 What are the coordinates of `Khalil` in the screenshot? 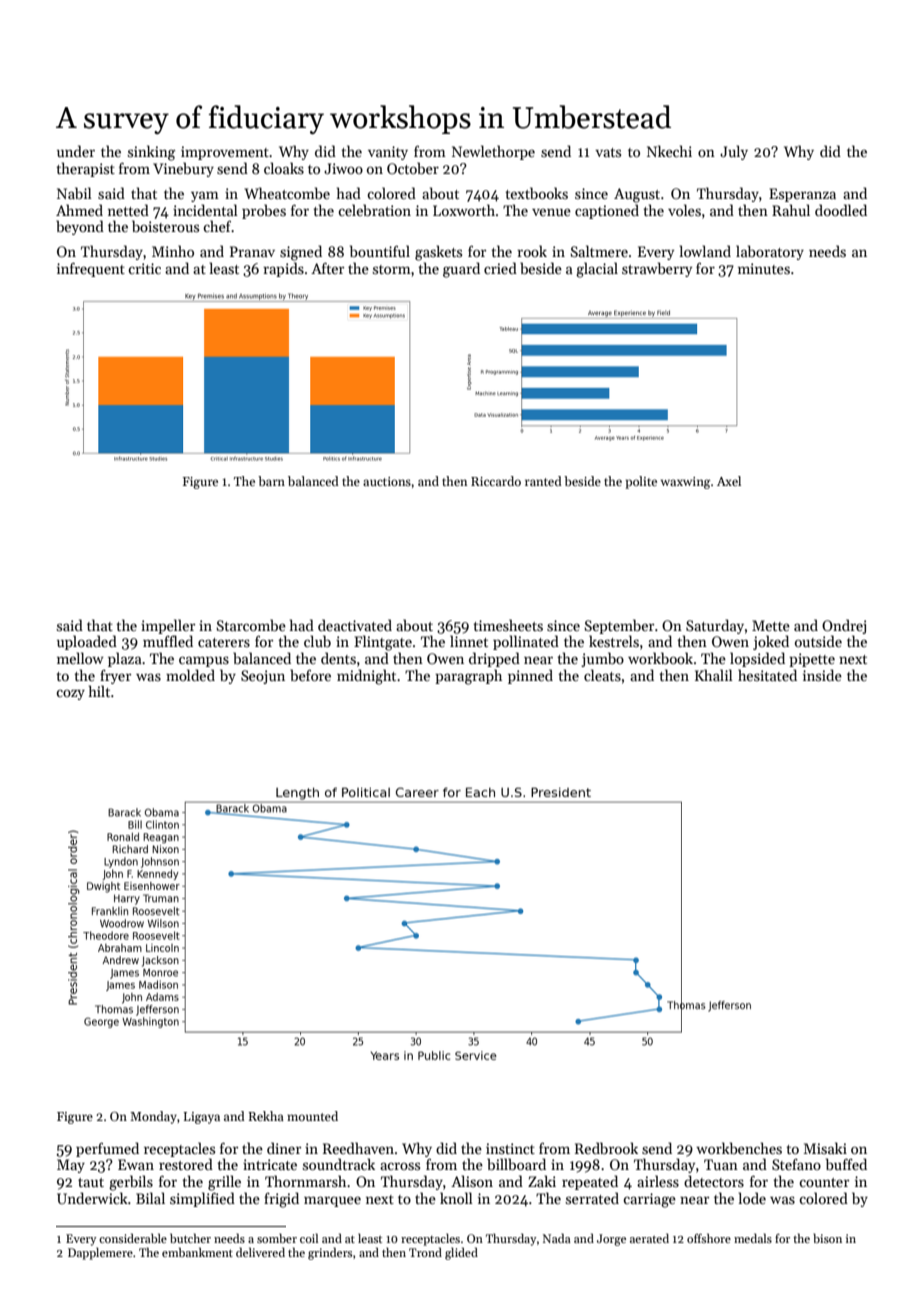 It's located at (714, 675).
